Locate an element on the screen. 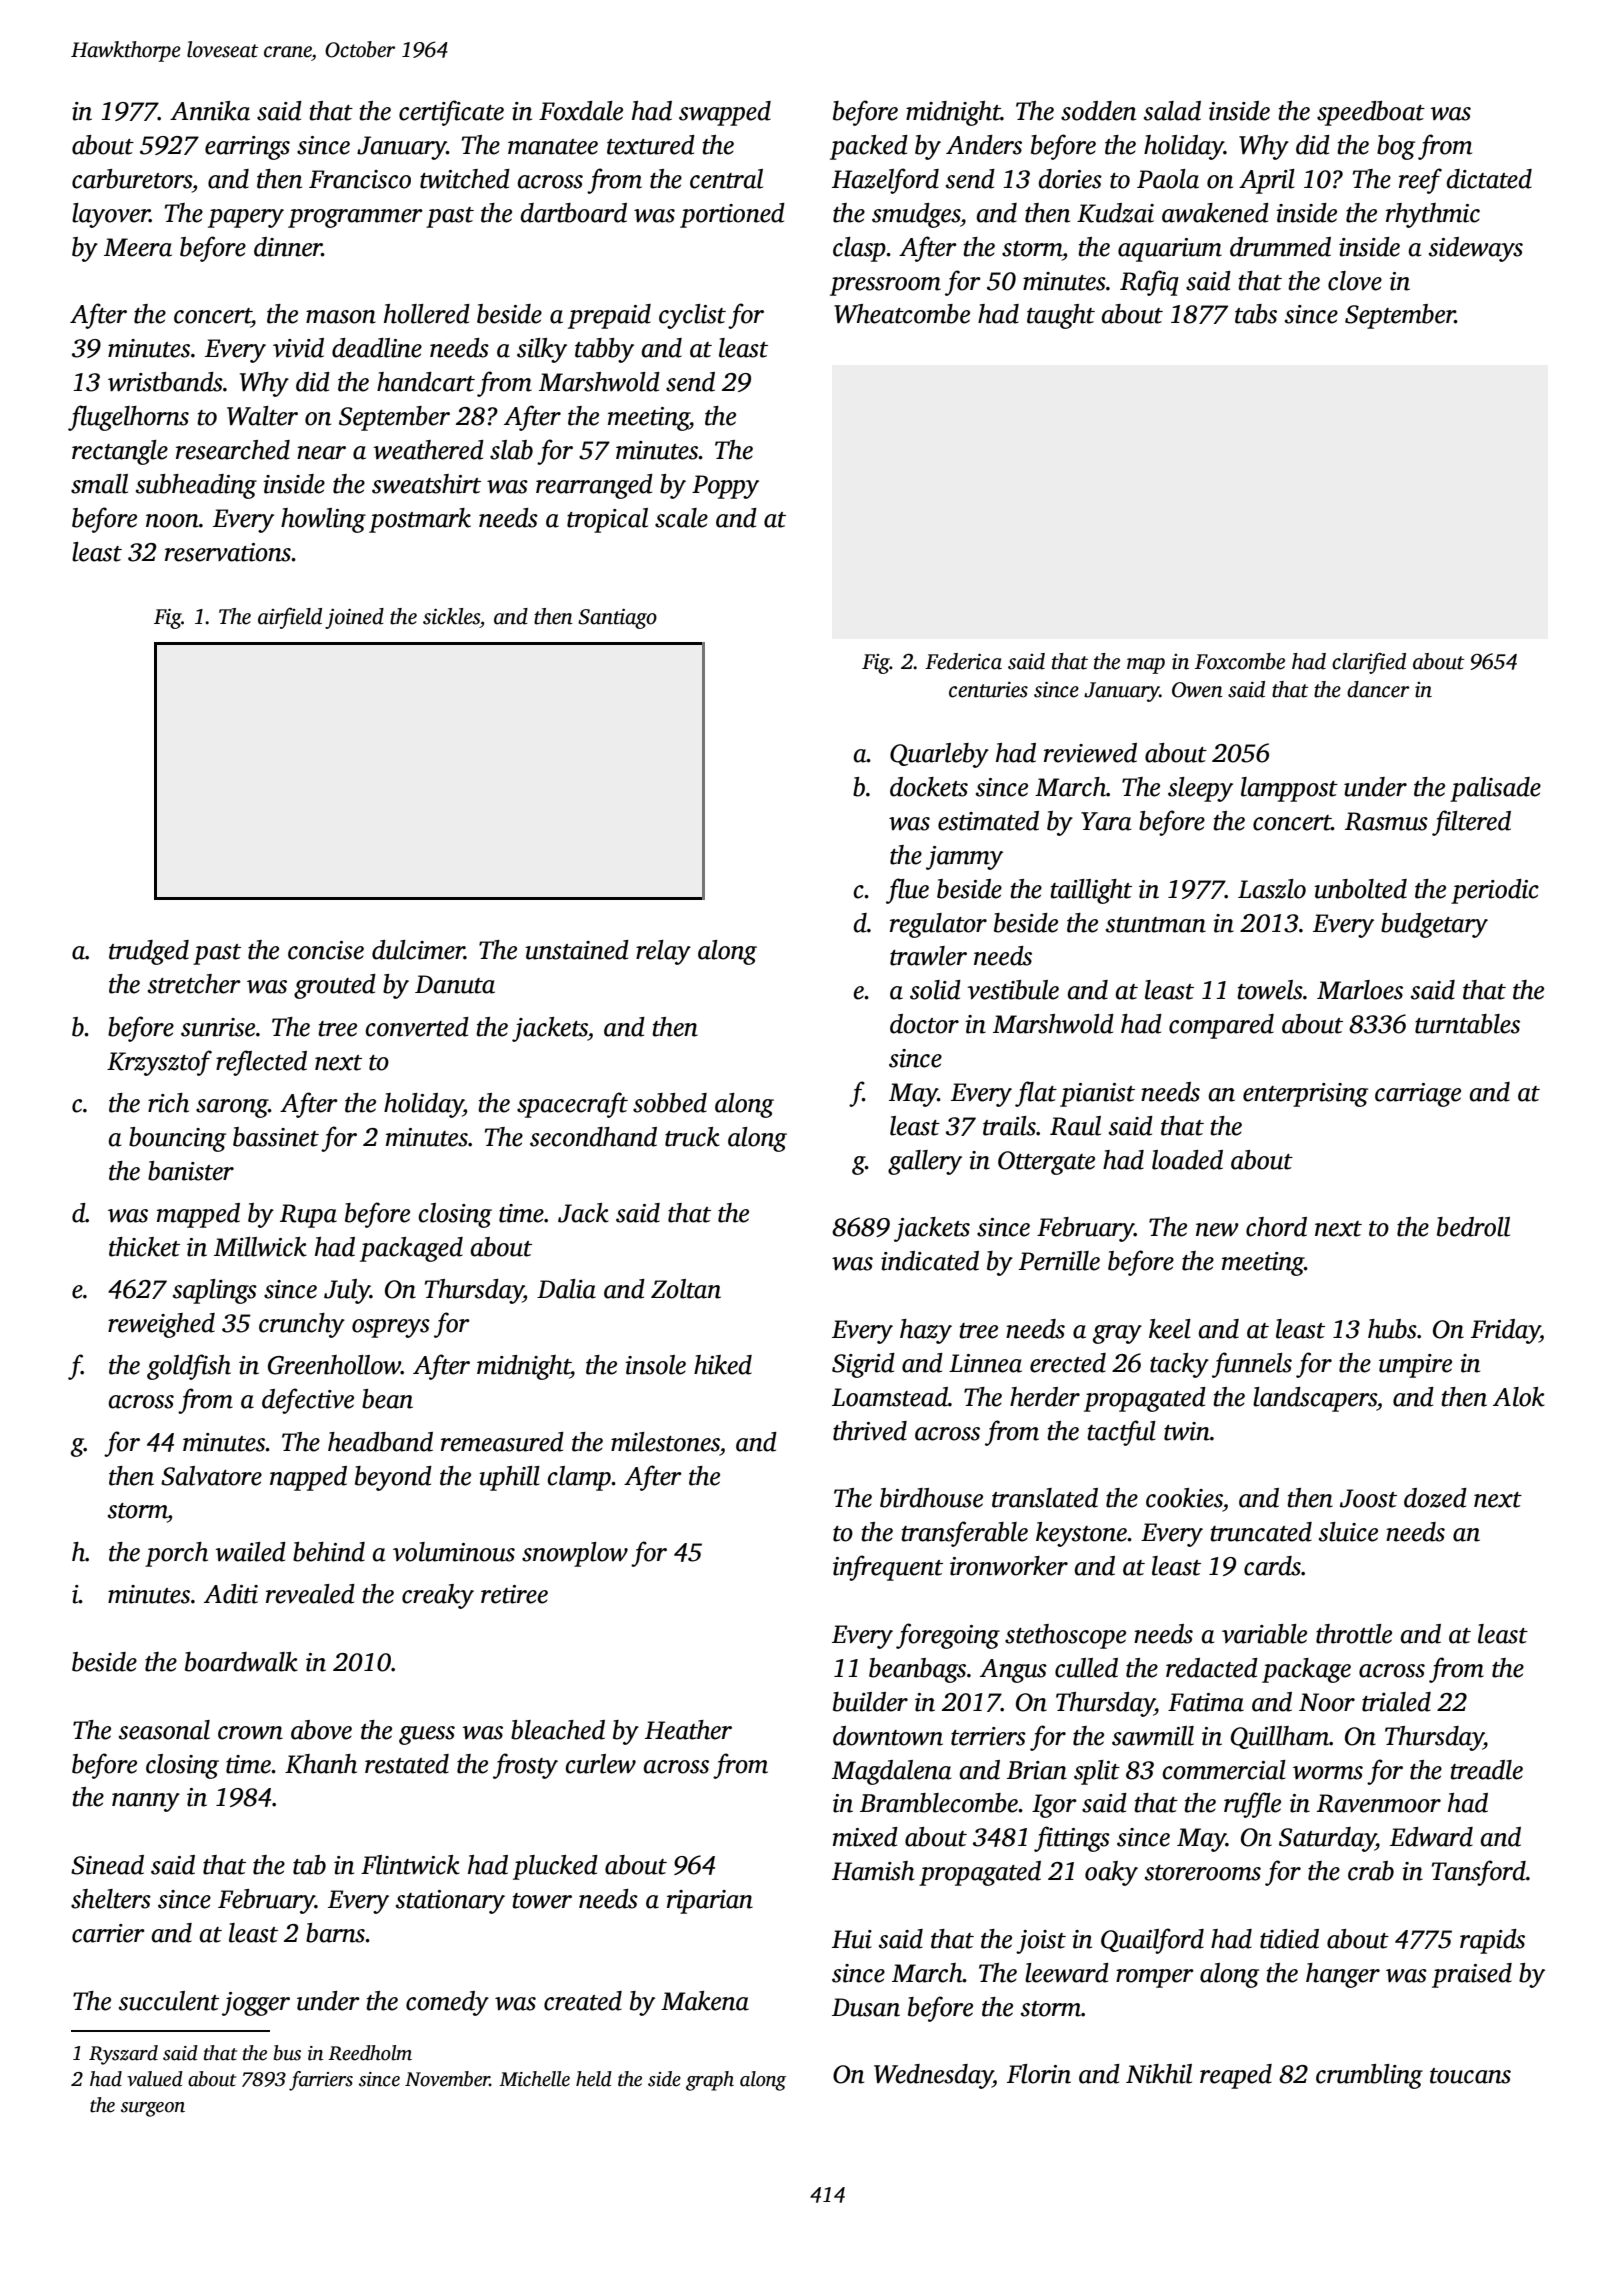  crown is located at coordinates (250, 1733).
